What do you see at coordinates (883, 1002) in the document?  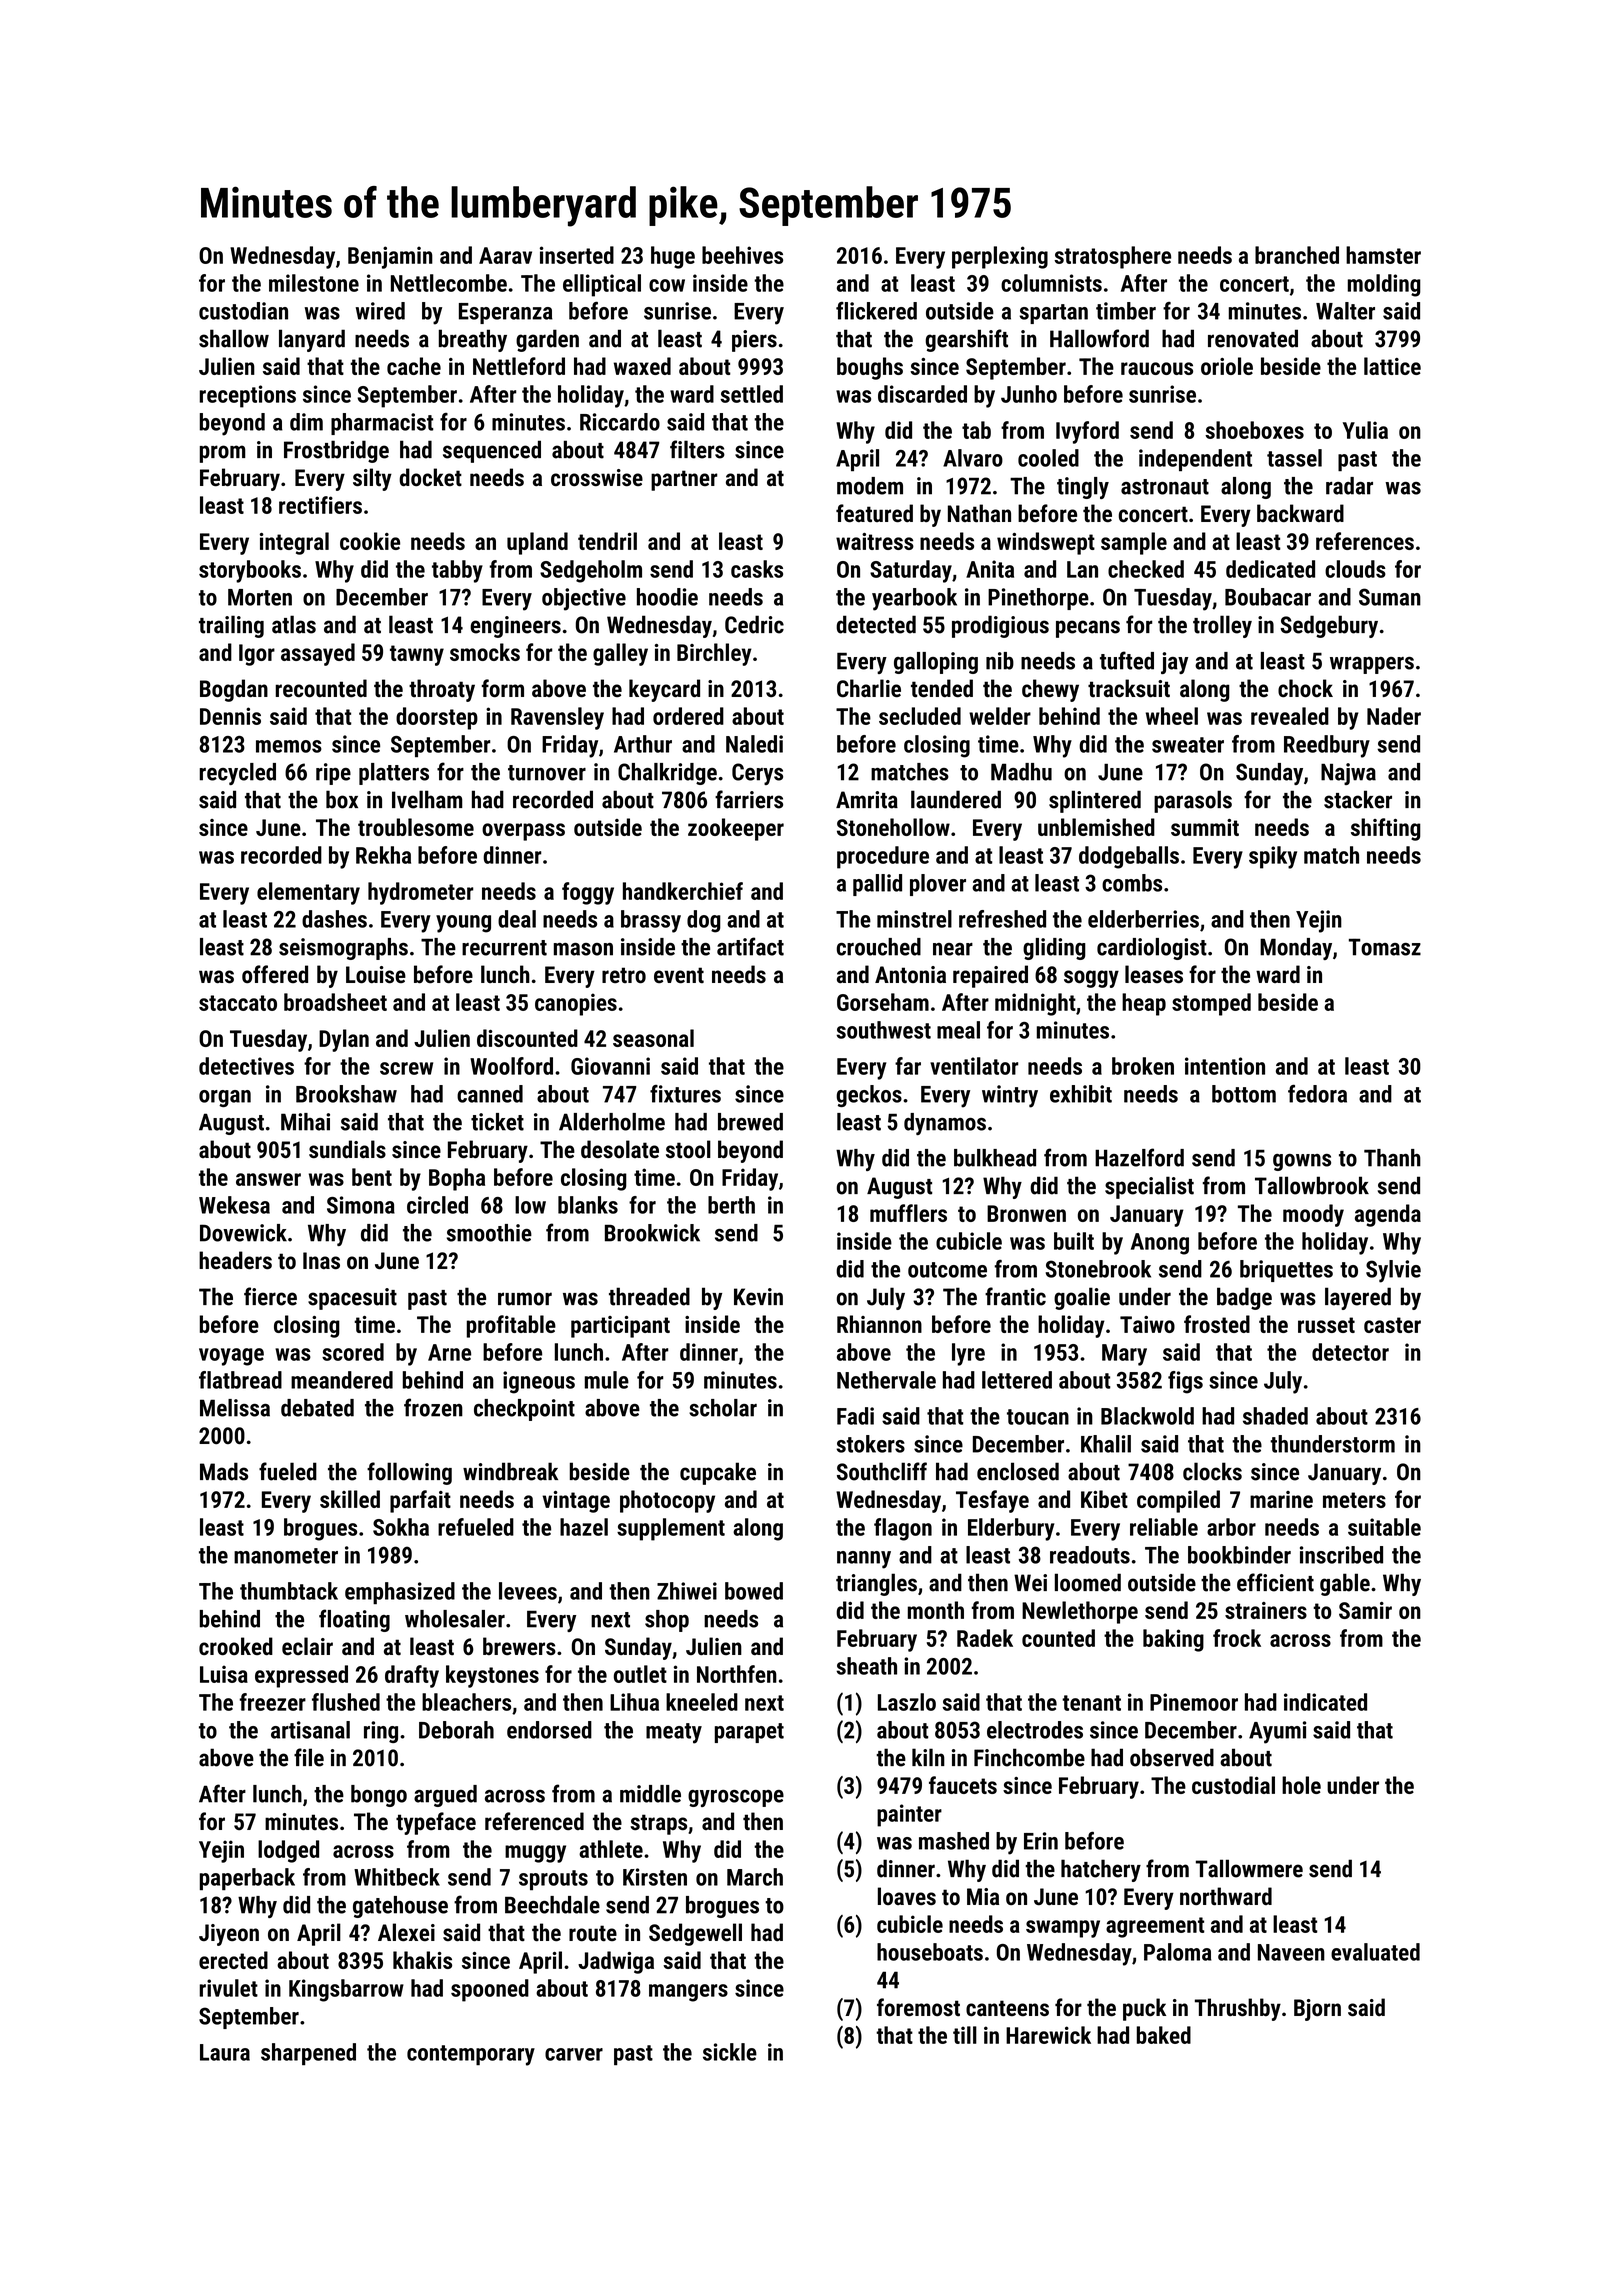 I see `Gorseham` at bounding box center [883, 1002].
